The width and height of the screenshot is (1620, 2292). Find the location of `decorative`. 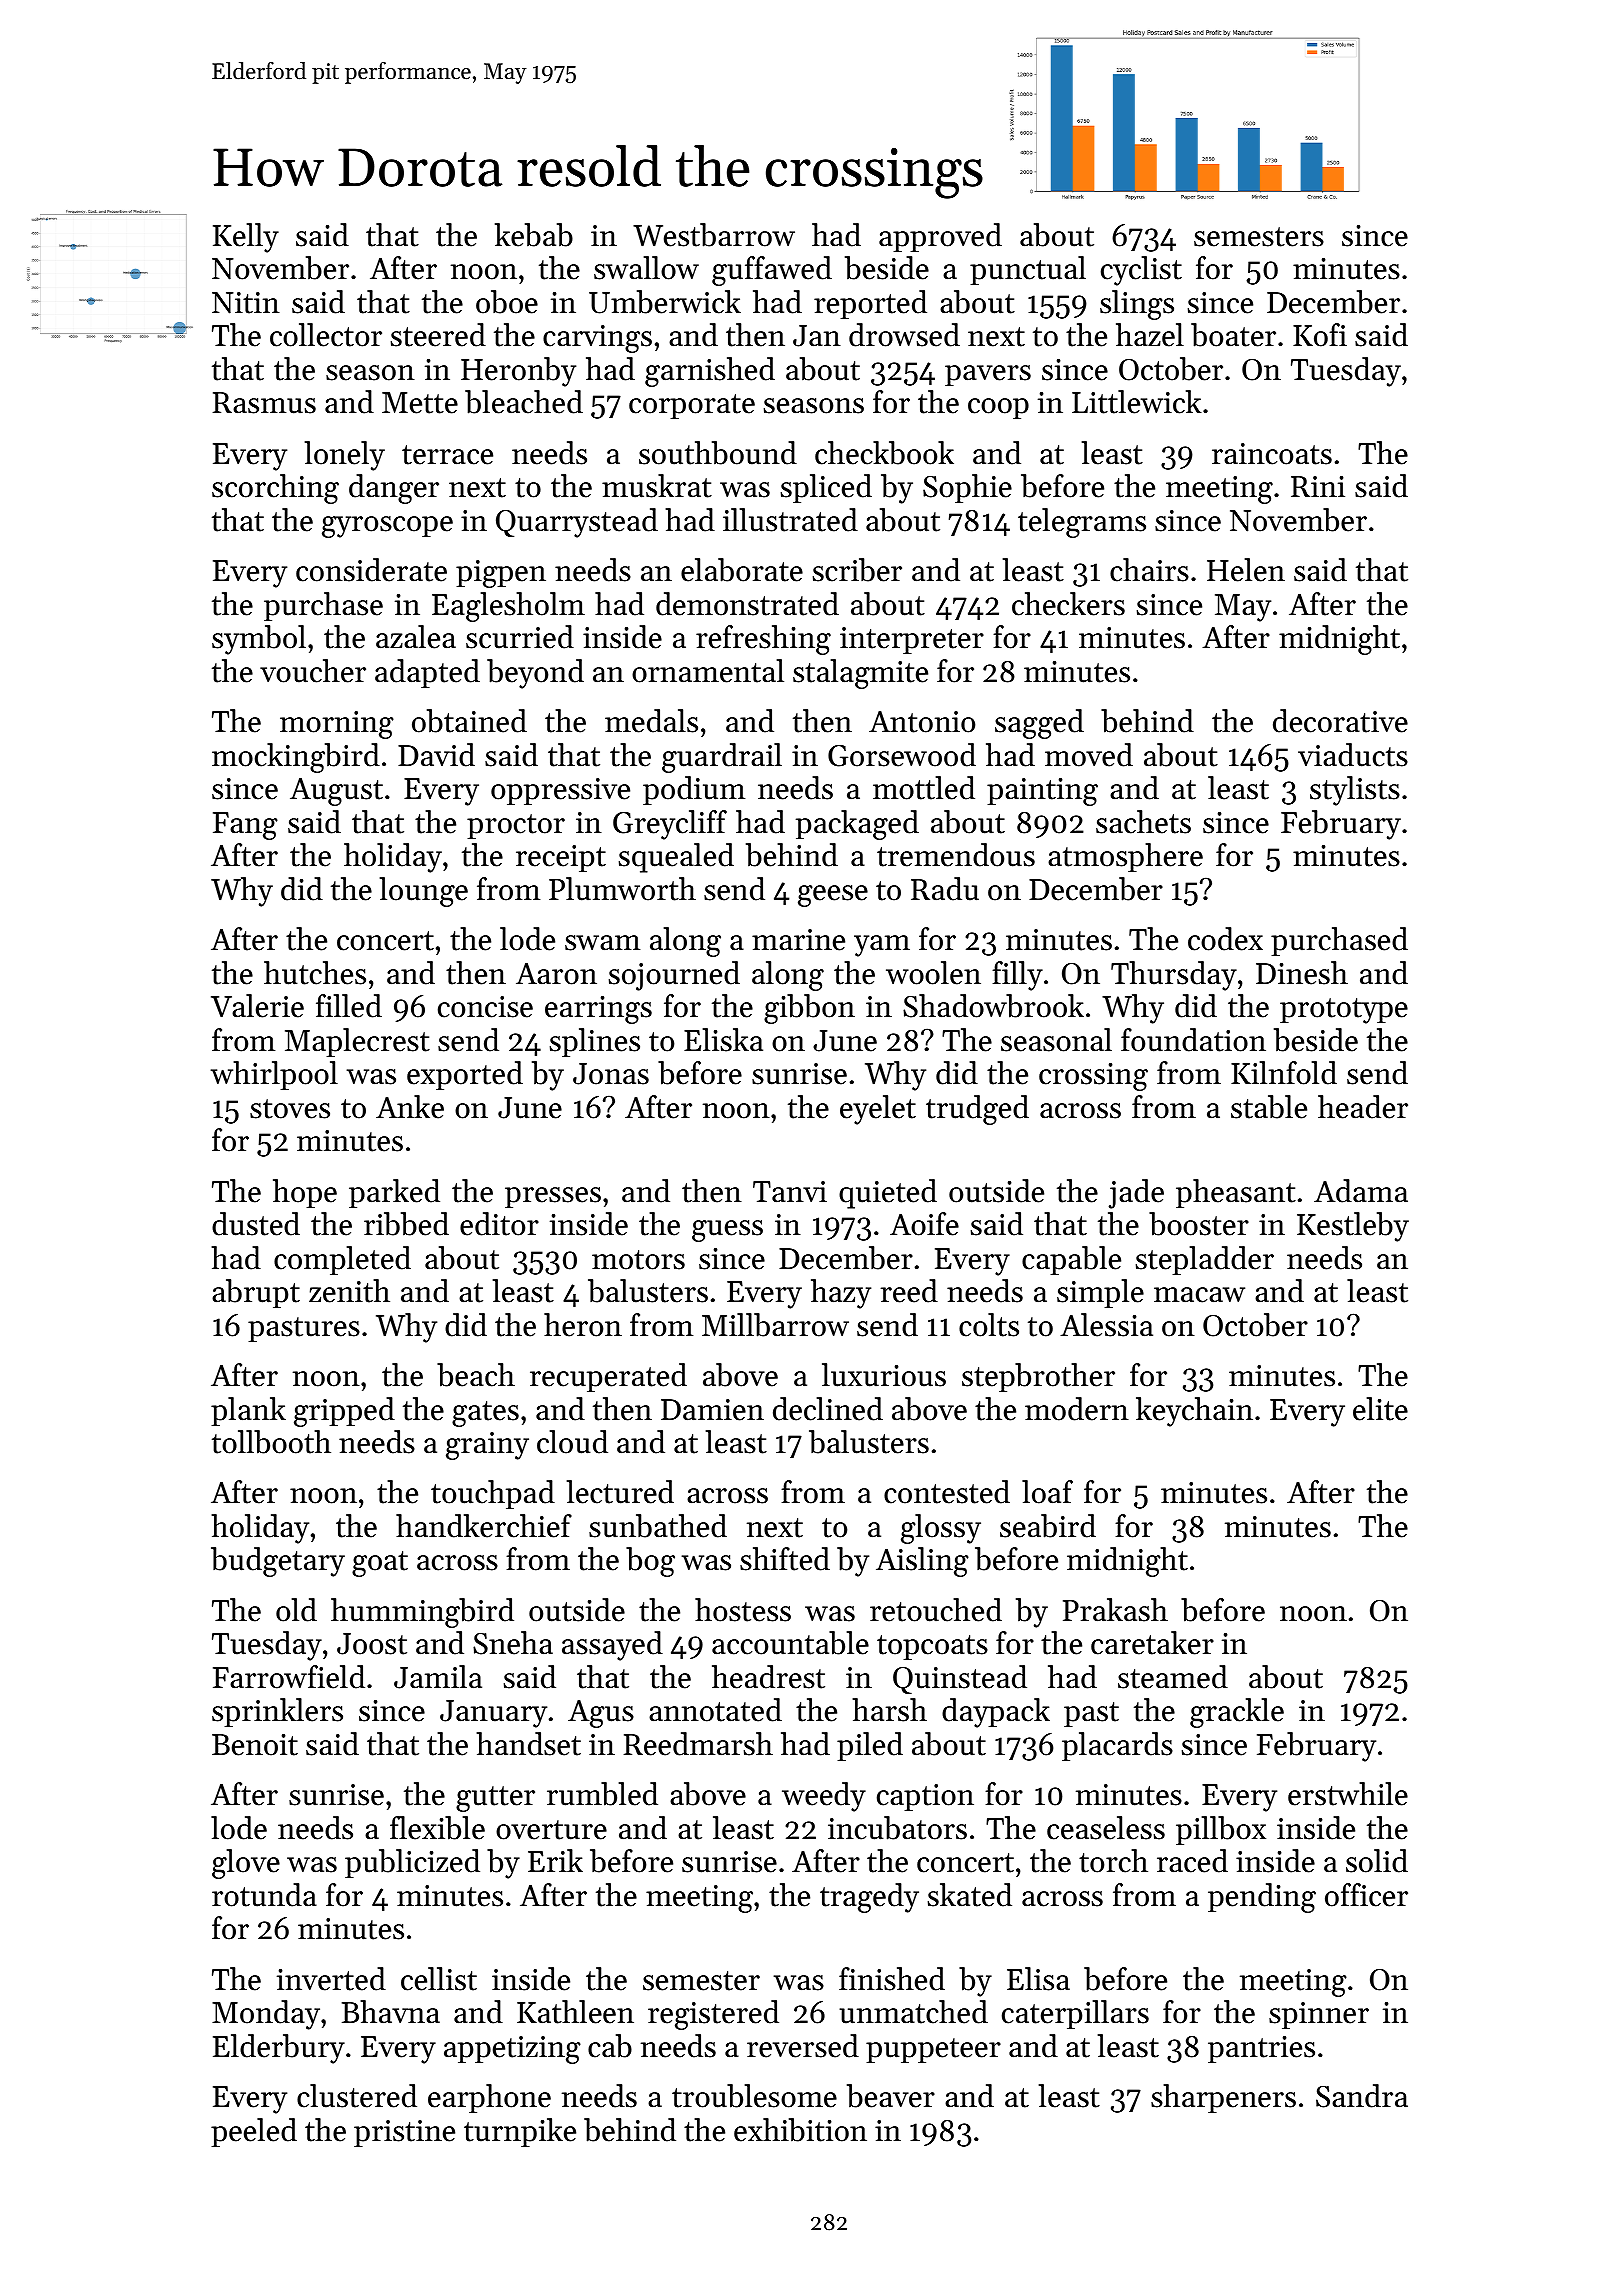

decorative is located at coordinates (1340, 721).
